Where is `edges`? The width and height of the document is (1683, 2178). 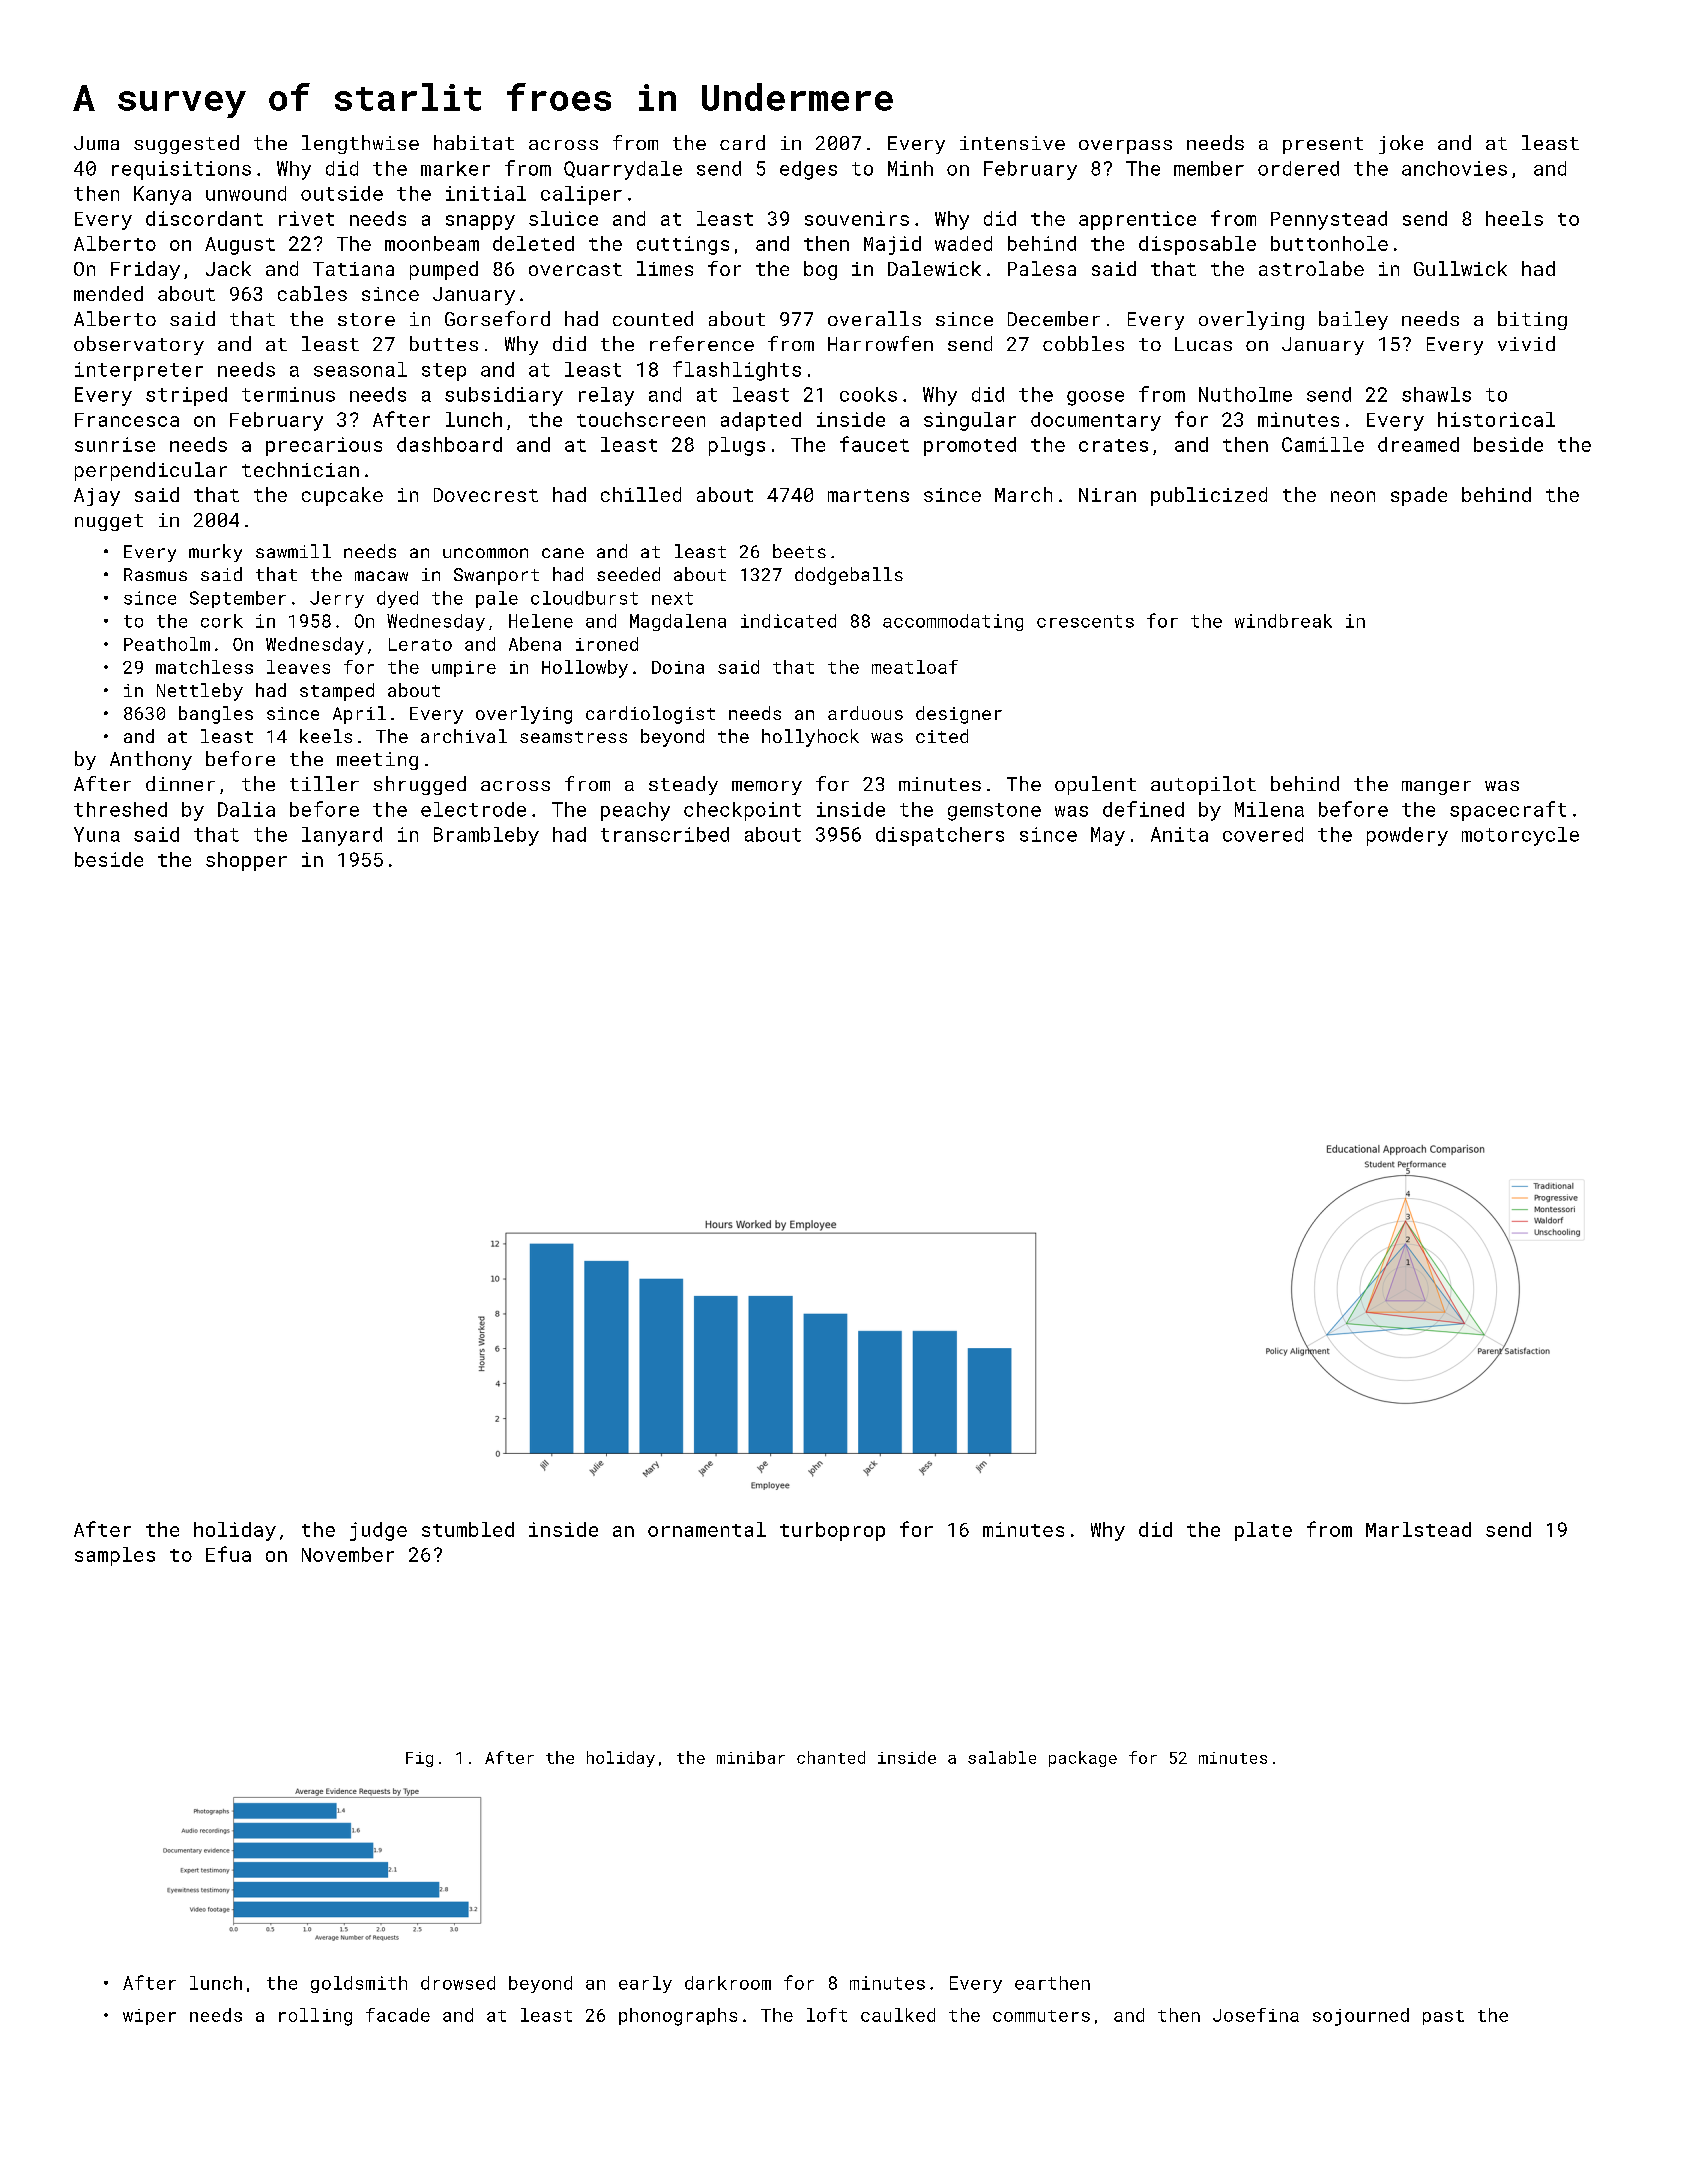 edges is located at coordinates (808, 170).
